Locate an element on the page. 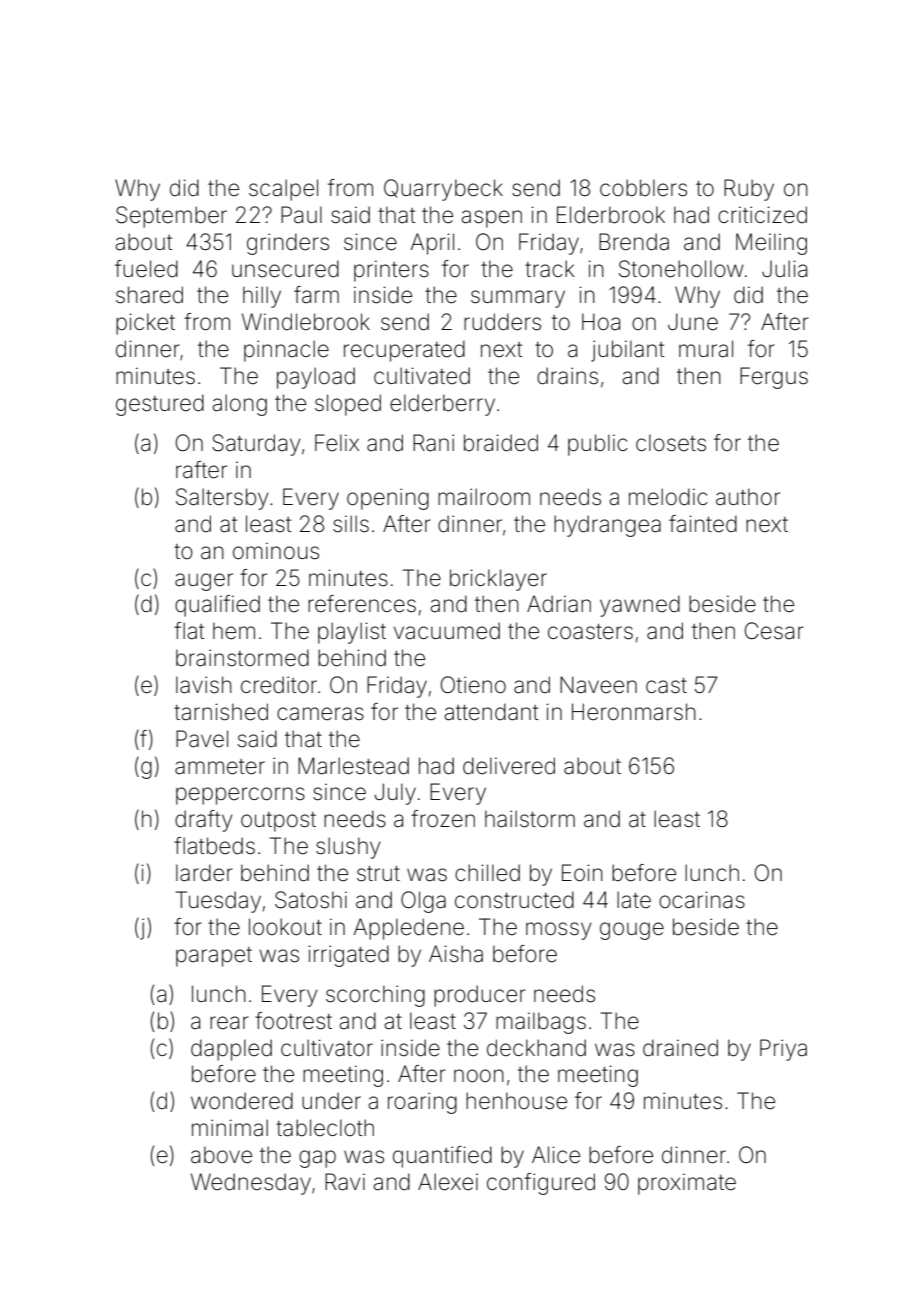 The width and height of the document is (924, 1311). Julia is located at coordinates (784, 269).
